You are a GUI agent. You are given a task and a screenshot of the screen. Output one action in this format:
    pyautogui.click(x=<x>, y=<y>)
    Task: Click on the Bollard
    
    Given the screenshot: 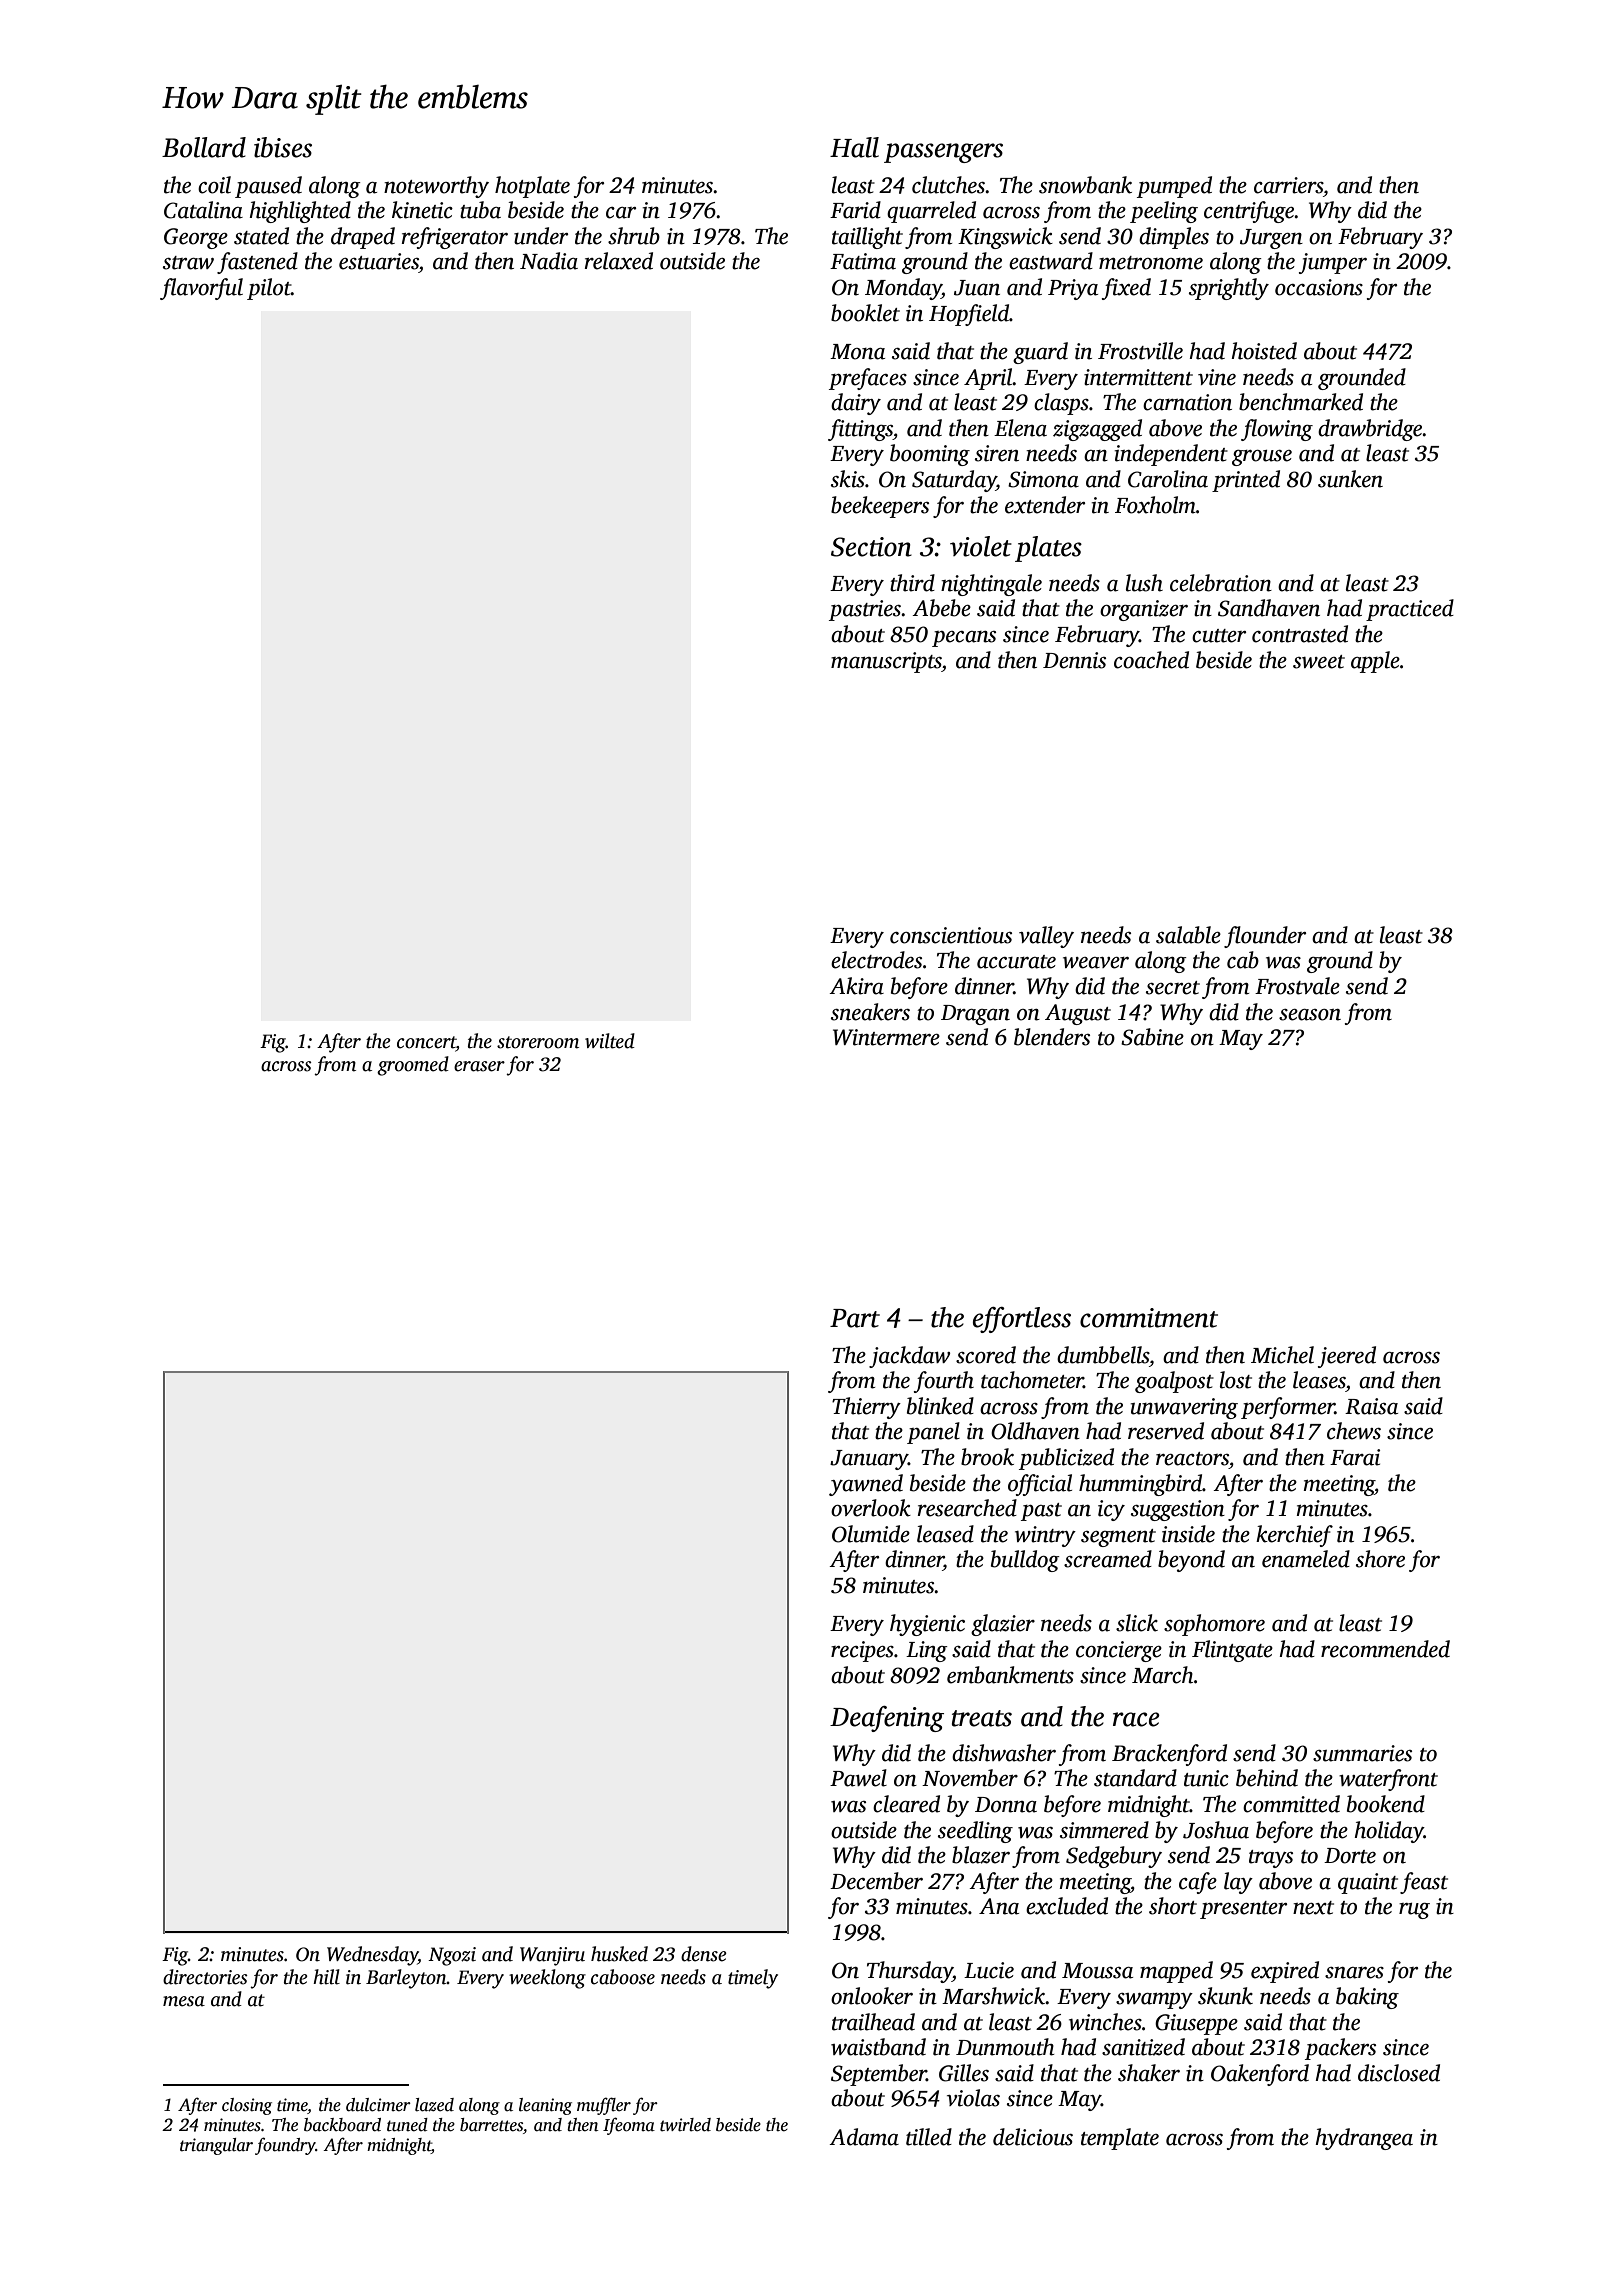 What is the action you would take?
    pyautogui.click(x=204, y=147)
